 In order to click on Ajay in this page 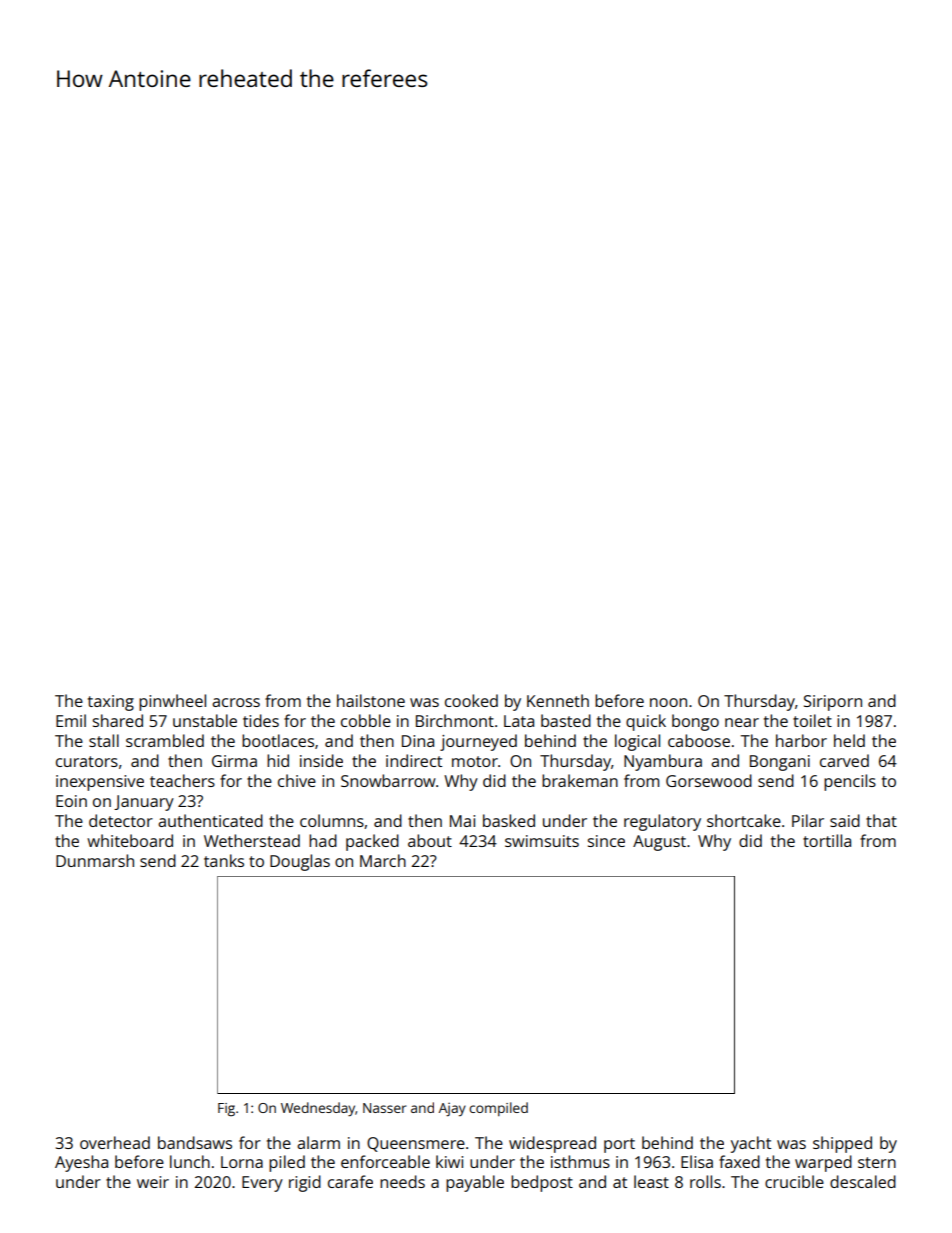, I will do `click(452, 1109)`.
